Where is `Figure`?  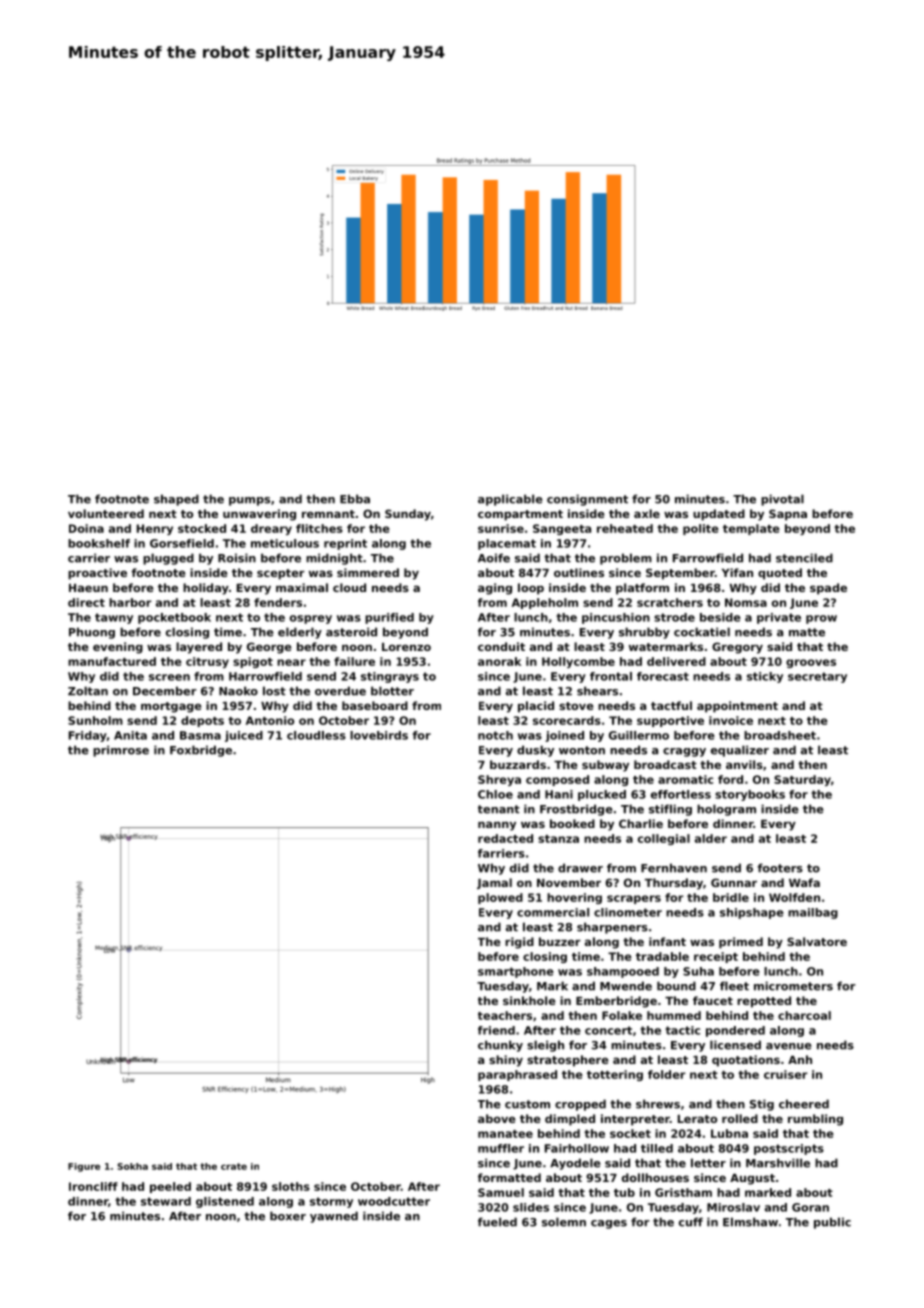 Figure is located at coordinates (84, 1167).
